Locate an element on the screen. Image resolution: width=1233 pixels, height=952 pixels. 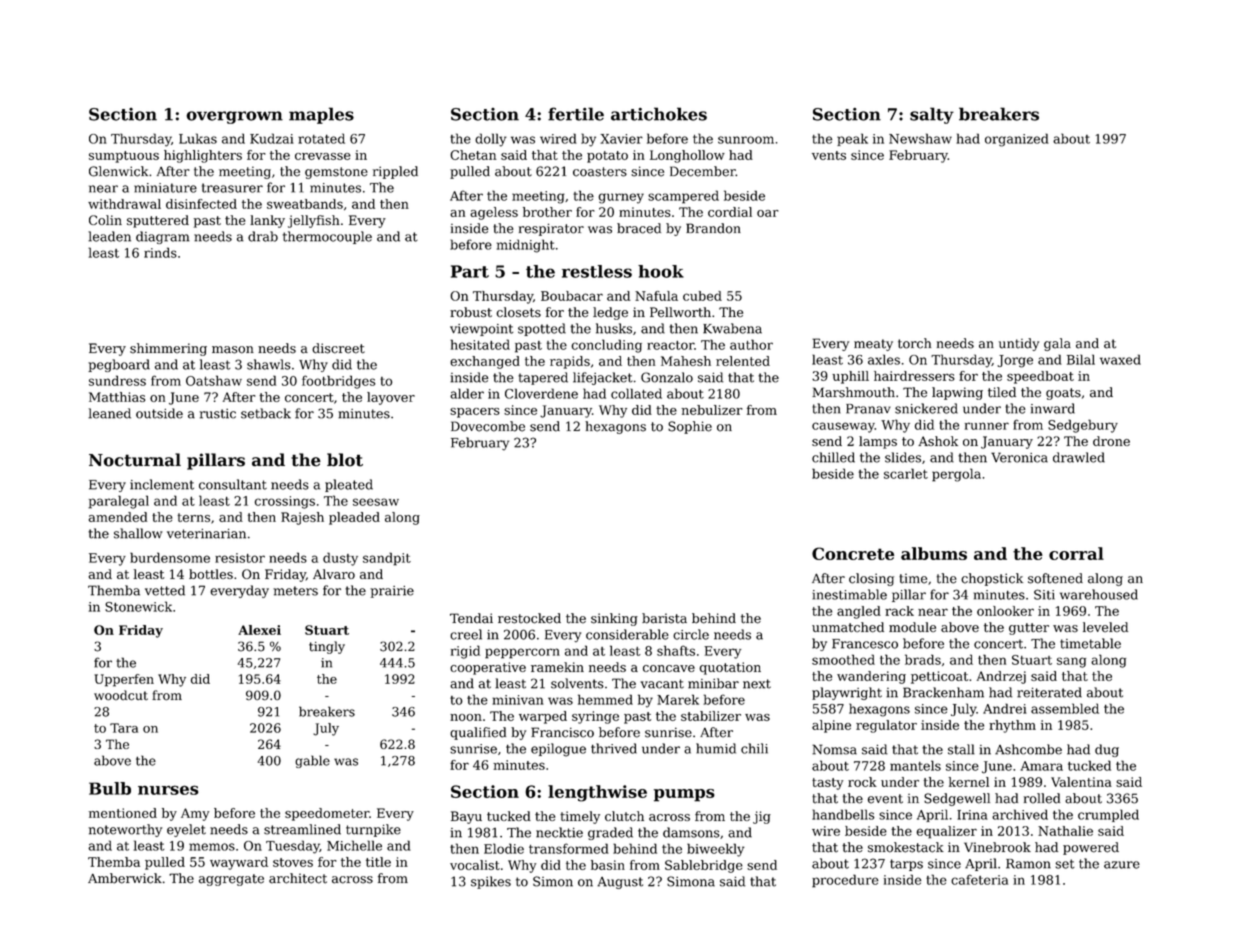
Chetan is located at coordinates (473, 155).
